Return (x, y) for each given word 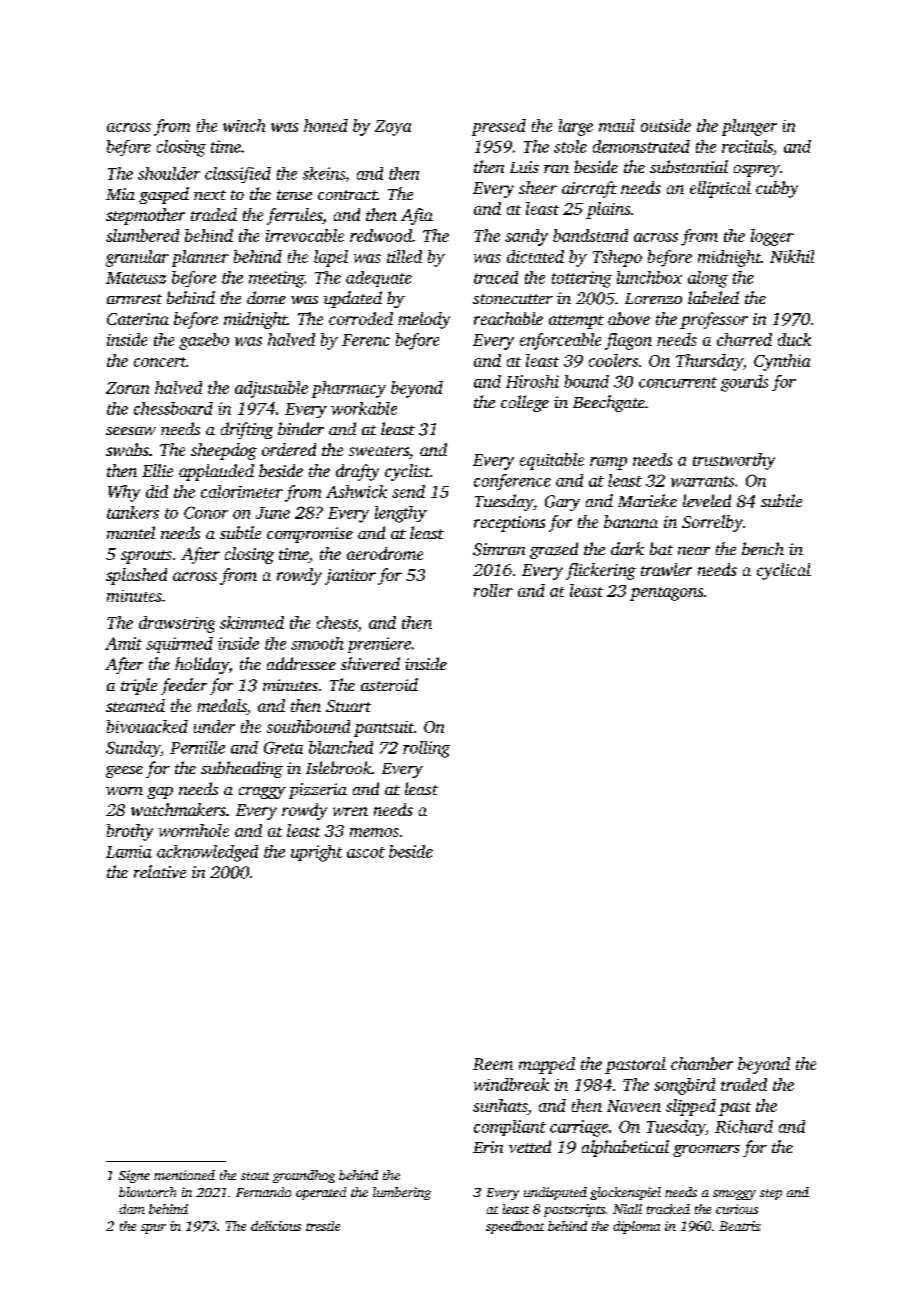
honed (326, 125)
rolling (426, 749)
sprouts (146, 557)
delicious (276, 1226)
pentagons (666, 594)
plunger (749, 127)
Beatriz (740, 1226)
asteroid (389, 684)
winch (244, 125)
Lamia (129, 851)
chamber (702, 1063)
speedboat (515, 1227)
